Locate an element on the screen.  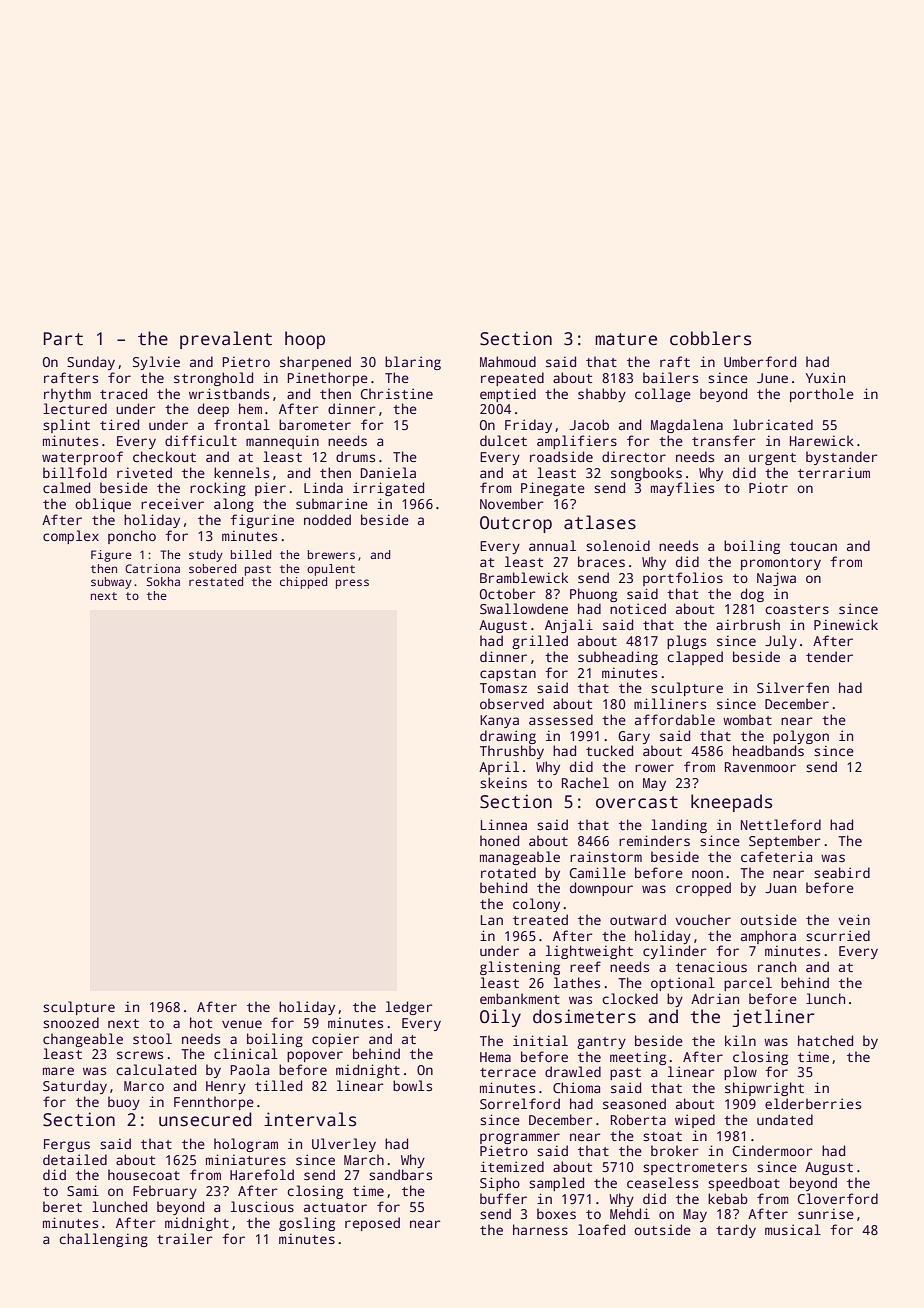
kennels is located at coordinates (241, 472).
